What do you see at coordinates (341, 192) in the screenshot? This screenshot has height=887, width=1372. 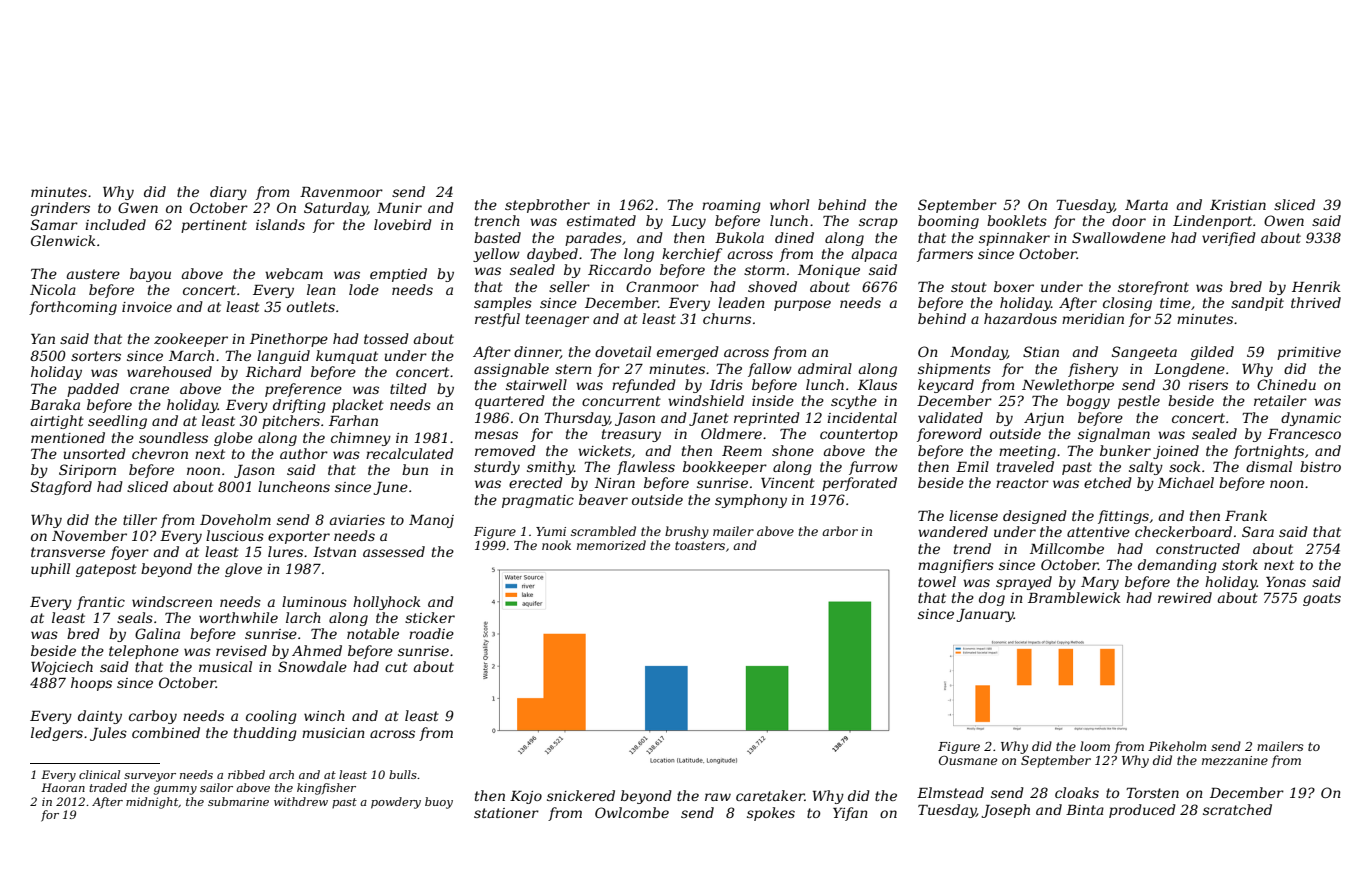 I see `Ravenmoor` at bounding box center [341, 192].
